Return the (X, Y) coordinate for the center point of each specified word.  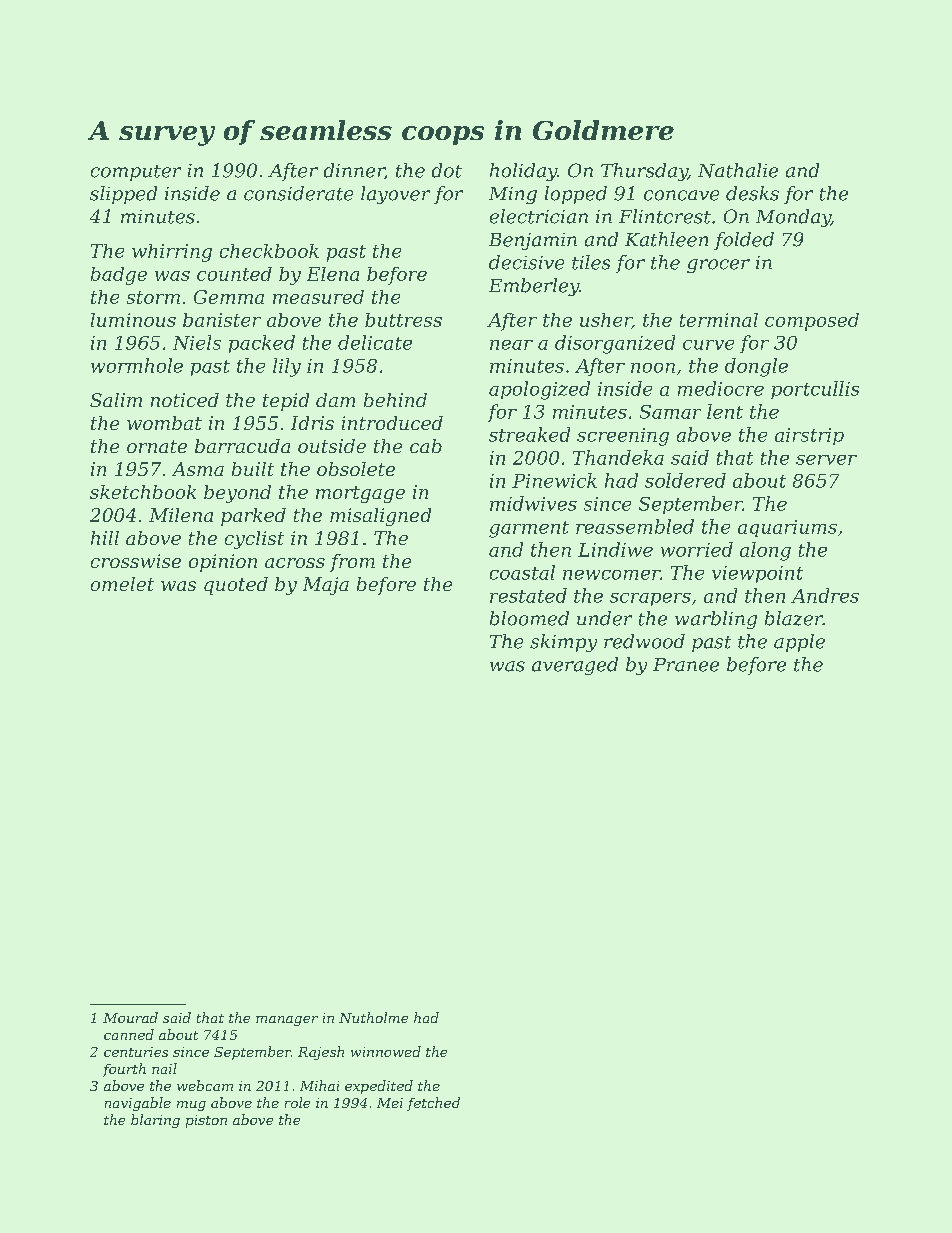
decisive (526, 262)
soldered (685, 480)
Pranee (686, 665)
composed (812, 322)
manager (287, 1021)
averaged (575, 666)
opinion (223, 563)
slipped (123, 195)
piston (206, 1121)
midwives (533, 503)
